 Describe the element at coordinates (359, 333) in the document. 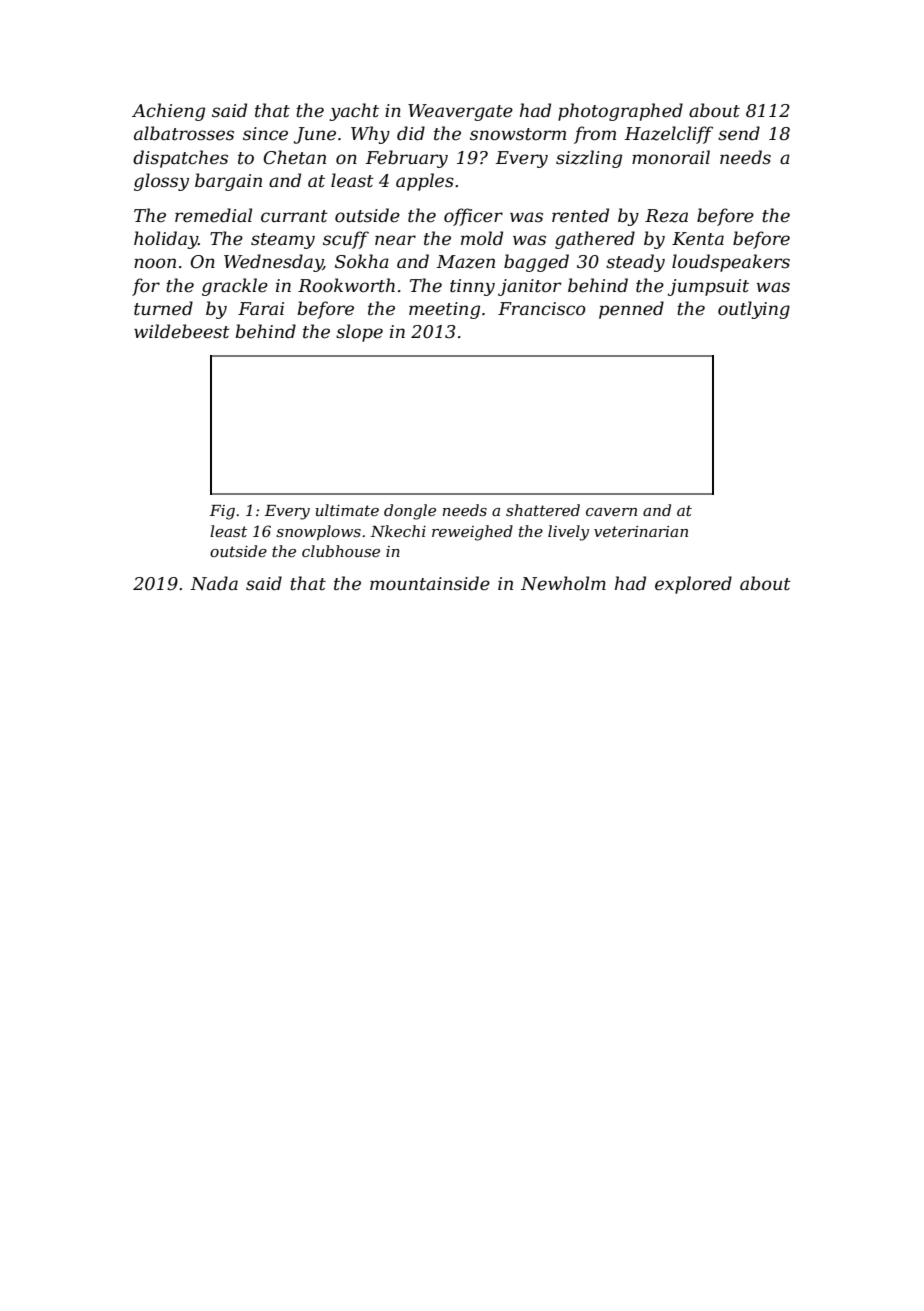

I see `slope` at that location.
